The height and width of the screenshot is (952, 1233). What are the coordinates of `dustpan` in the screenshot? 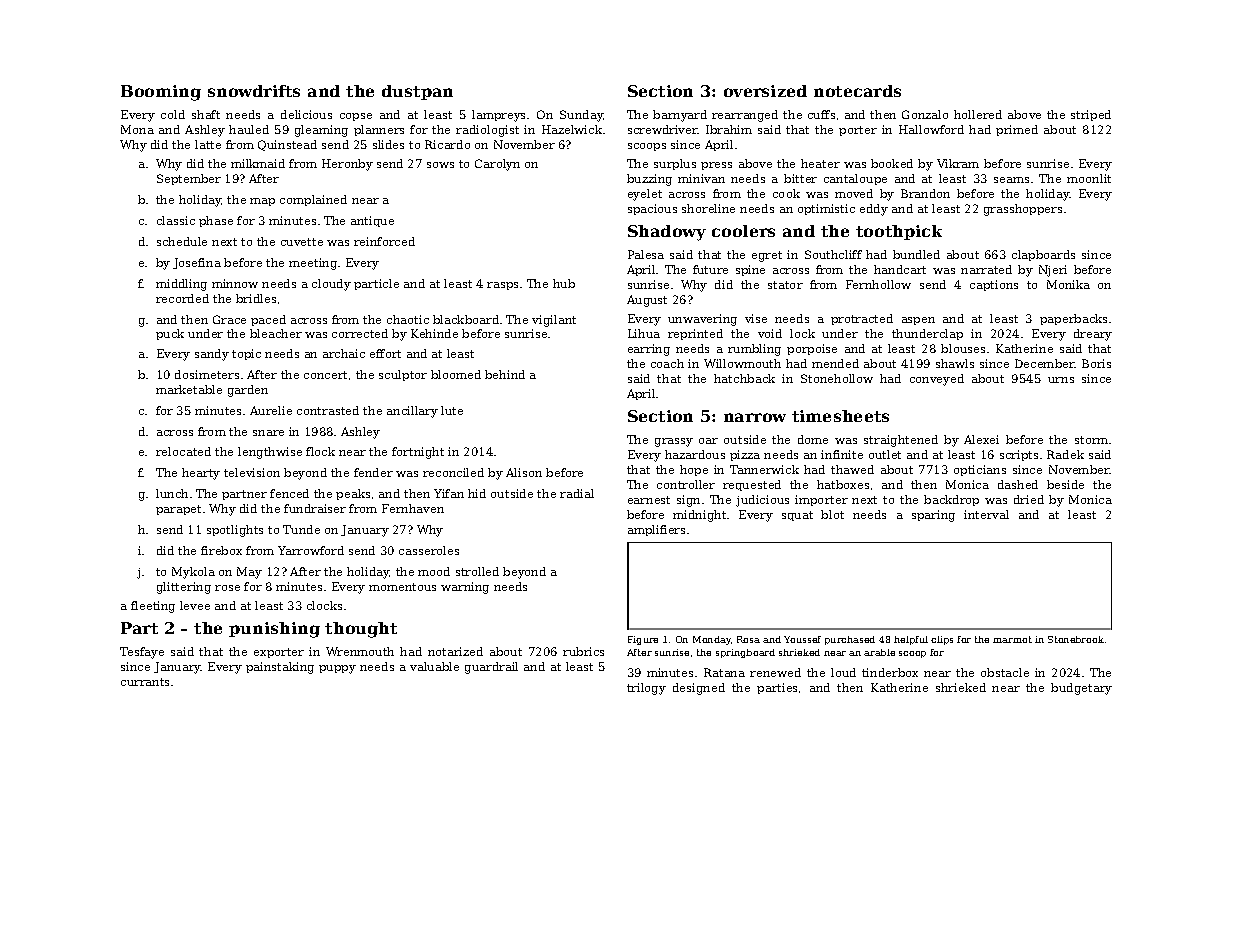 It's located at (417, 92).
